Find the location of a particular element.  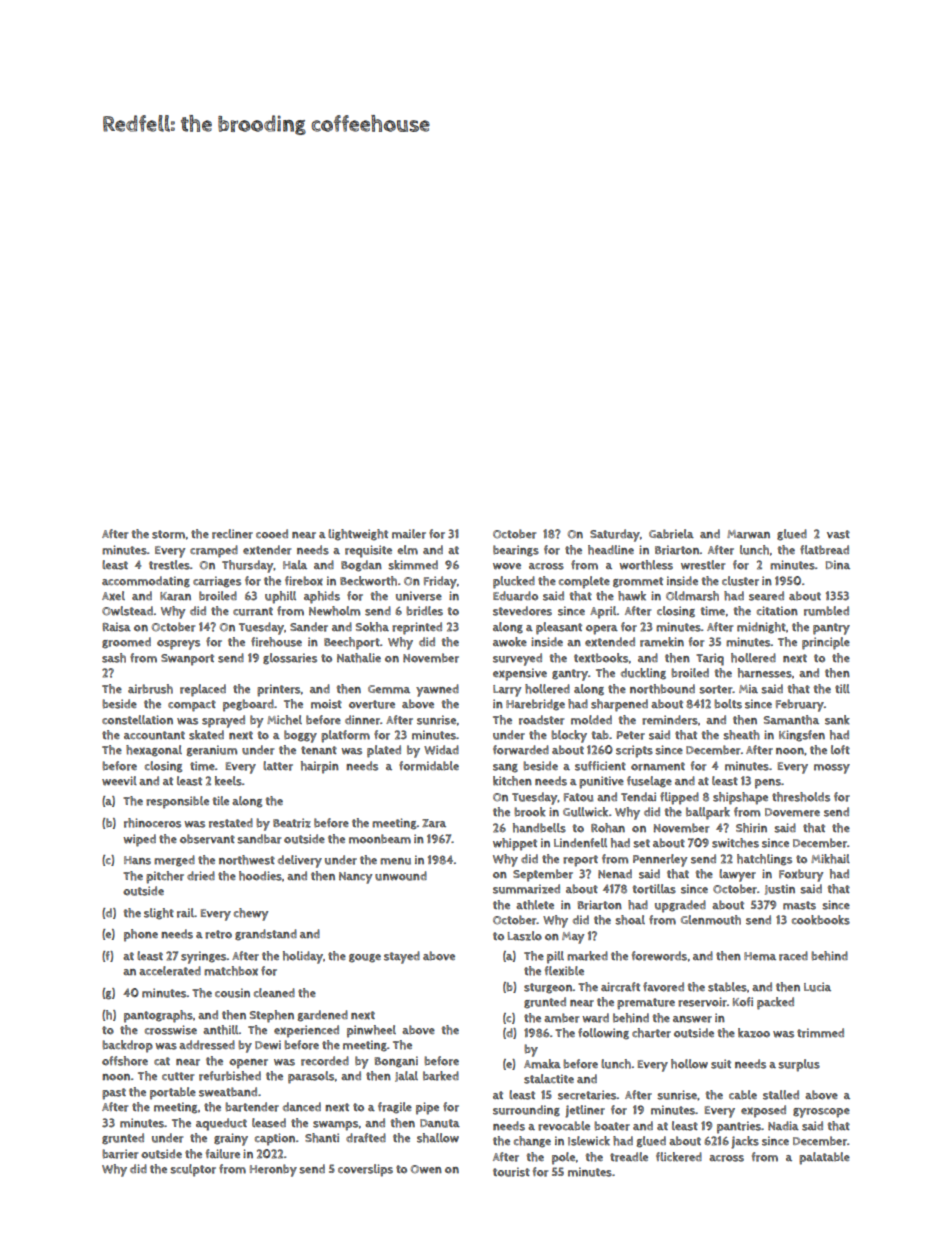

Glenmouth is located at coordinates (711, 920).
